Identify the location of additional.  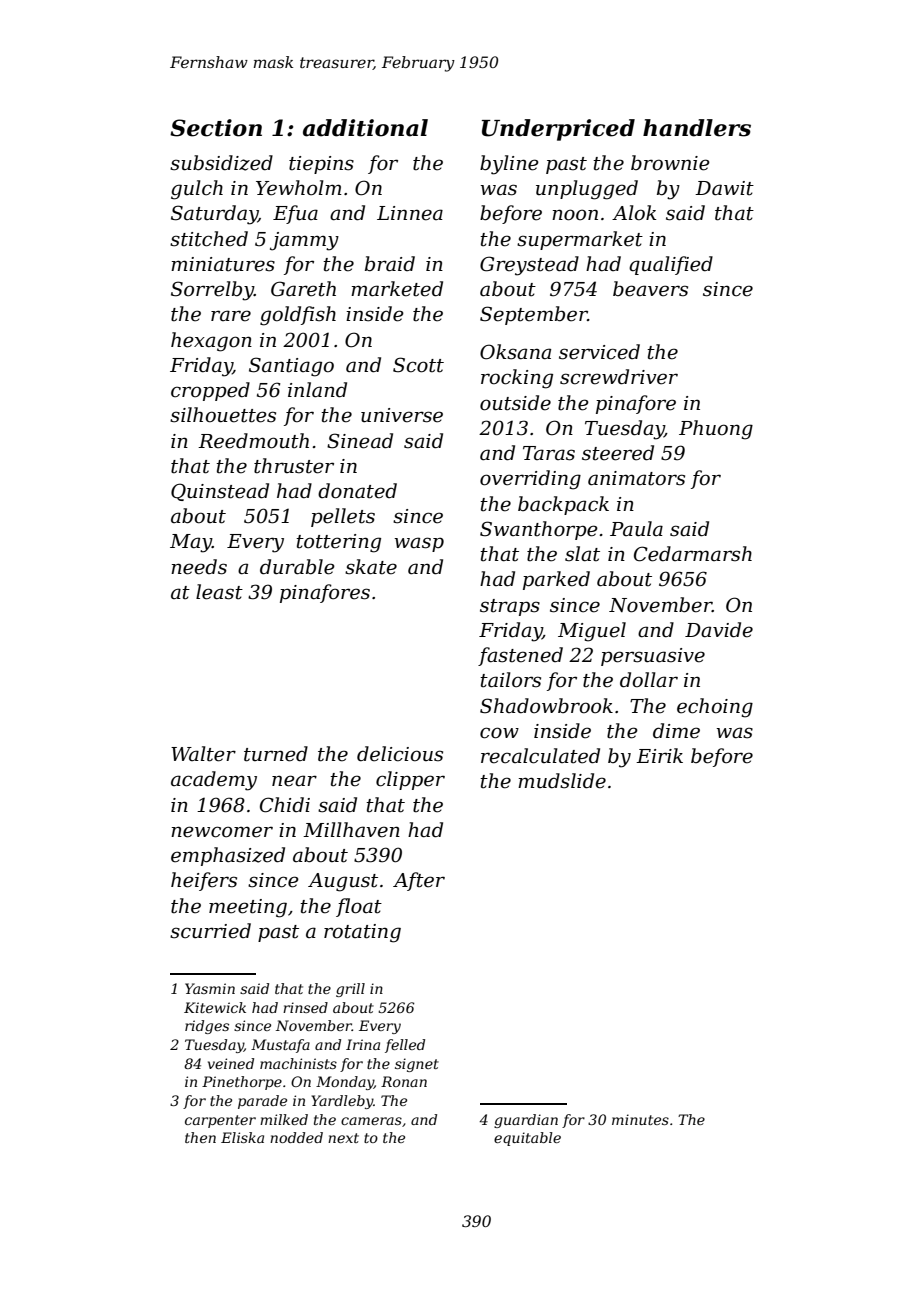
(365, 128).
